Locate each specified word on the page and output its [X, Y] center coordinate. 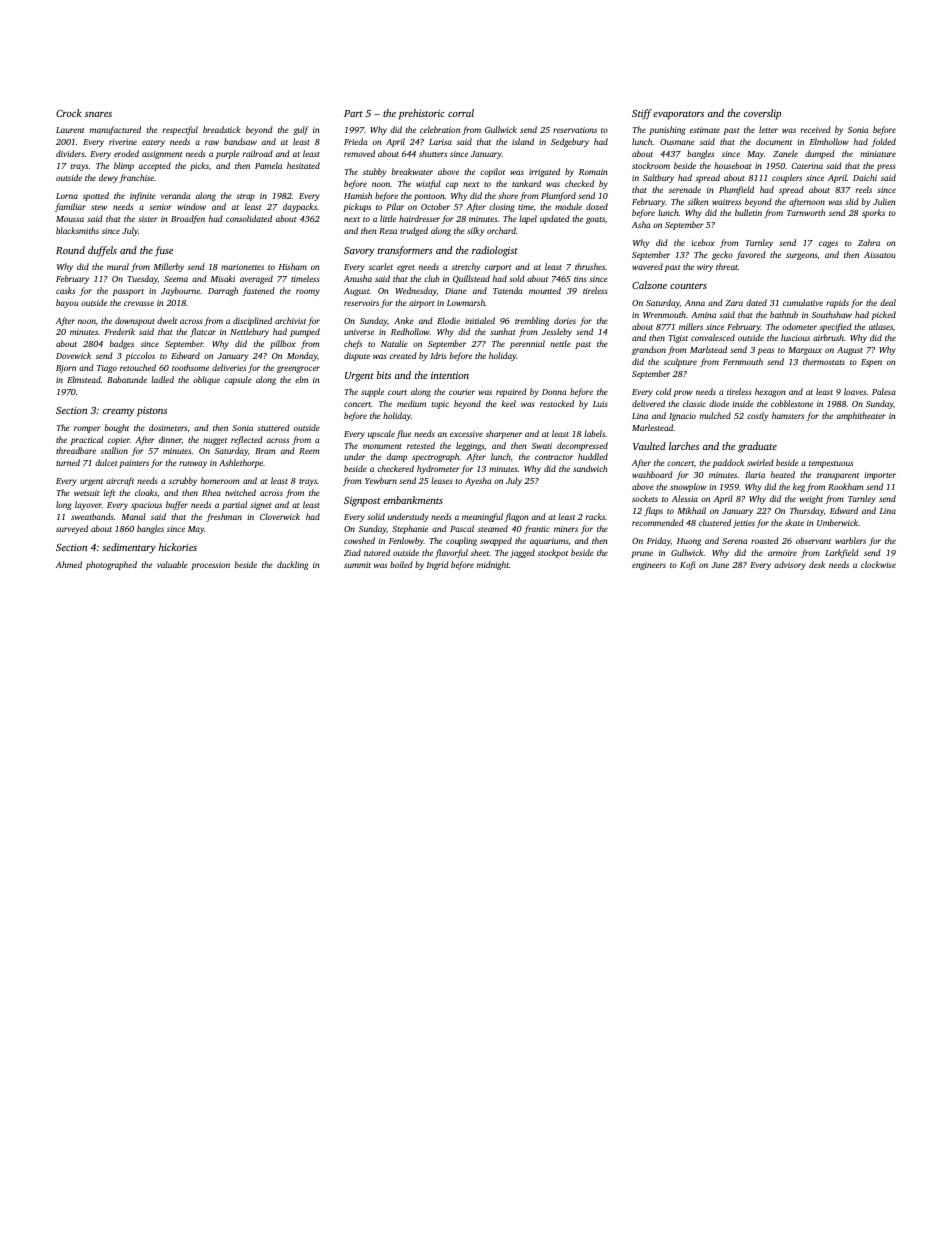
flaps [653, 511]
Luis [600, 404]
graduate [757, 447]
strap [245, 197]
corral [461, 113]
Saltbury [658, 178]
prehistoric [422, 114]
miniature [878, 154]
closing [502, 207]
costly [757, 416]
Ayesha [478, 481]
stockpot [553, 553]
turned [68, 462]
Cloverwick [280, 516]
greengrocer [298, 369]
